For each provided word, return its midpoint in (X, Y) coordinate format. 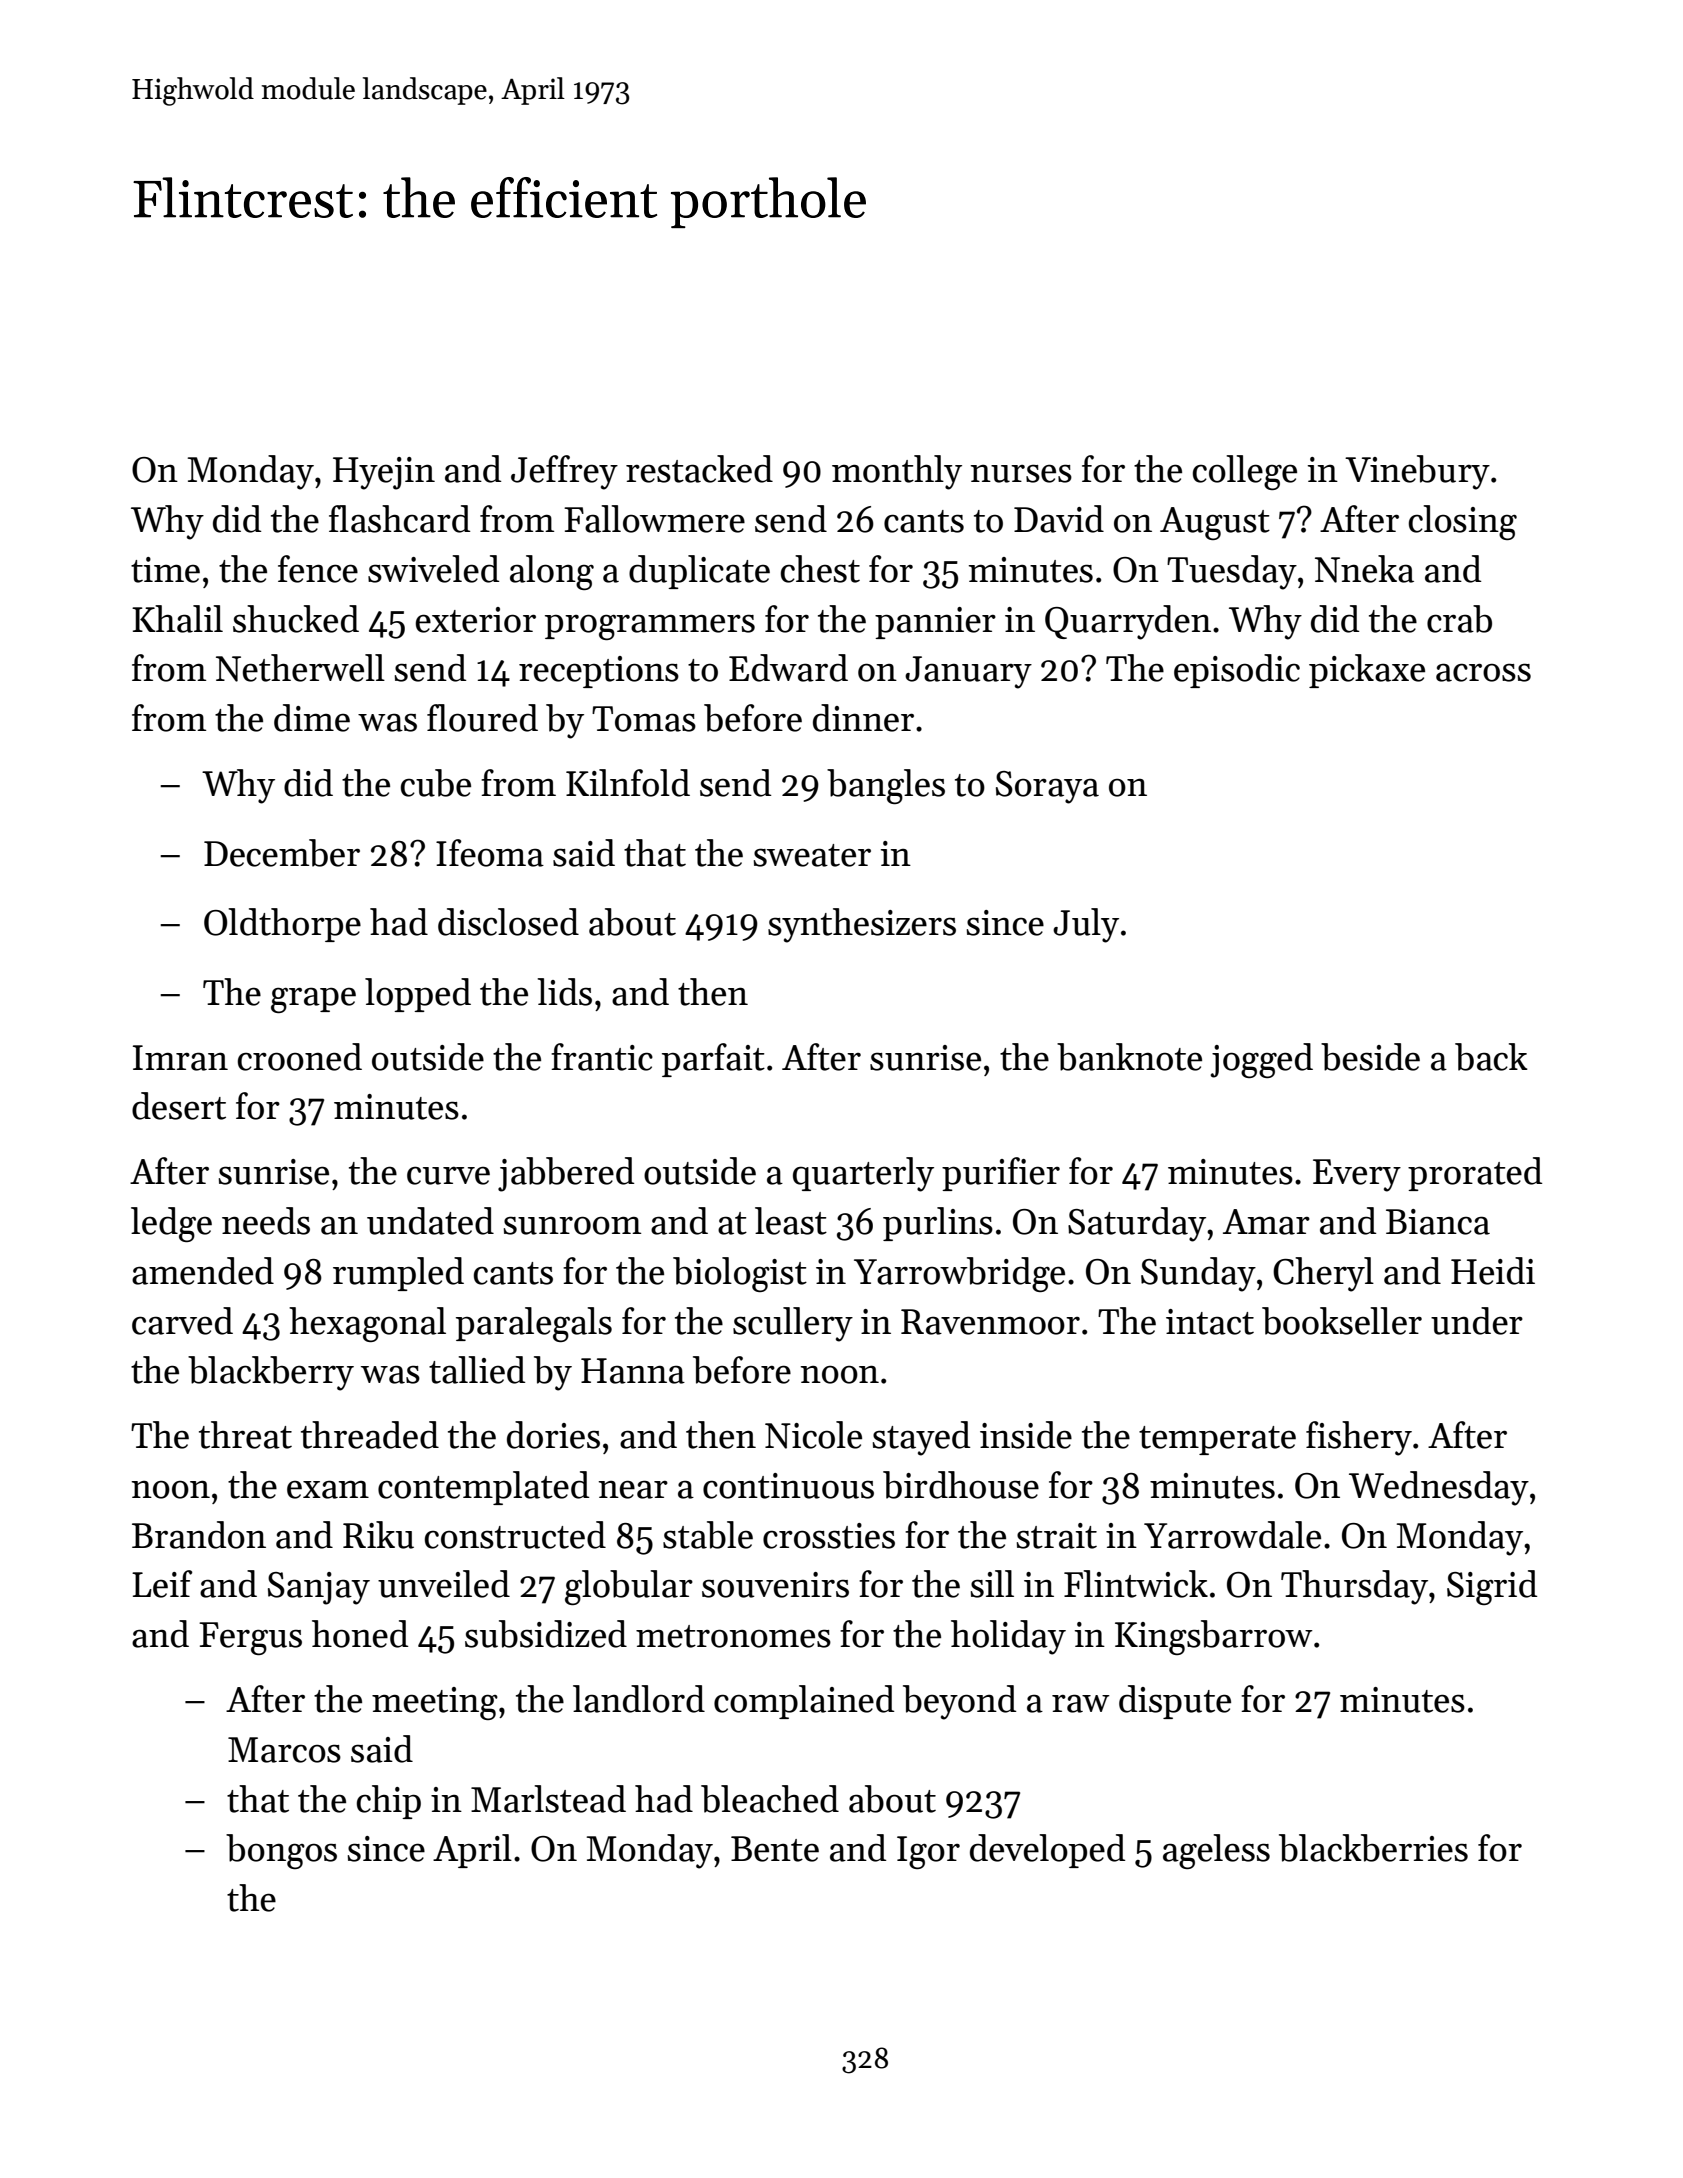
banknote (1129, 1057)
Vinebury (1417, 472)
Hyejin (384, 473)
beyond (959, 1702)
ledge (171, 1224)
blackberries (1373, 1848)
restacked (699, 469)
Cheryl (1323, 1274)
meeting (435, 1703)
